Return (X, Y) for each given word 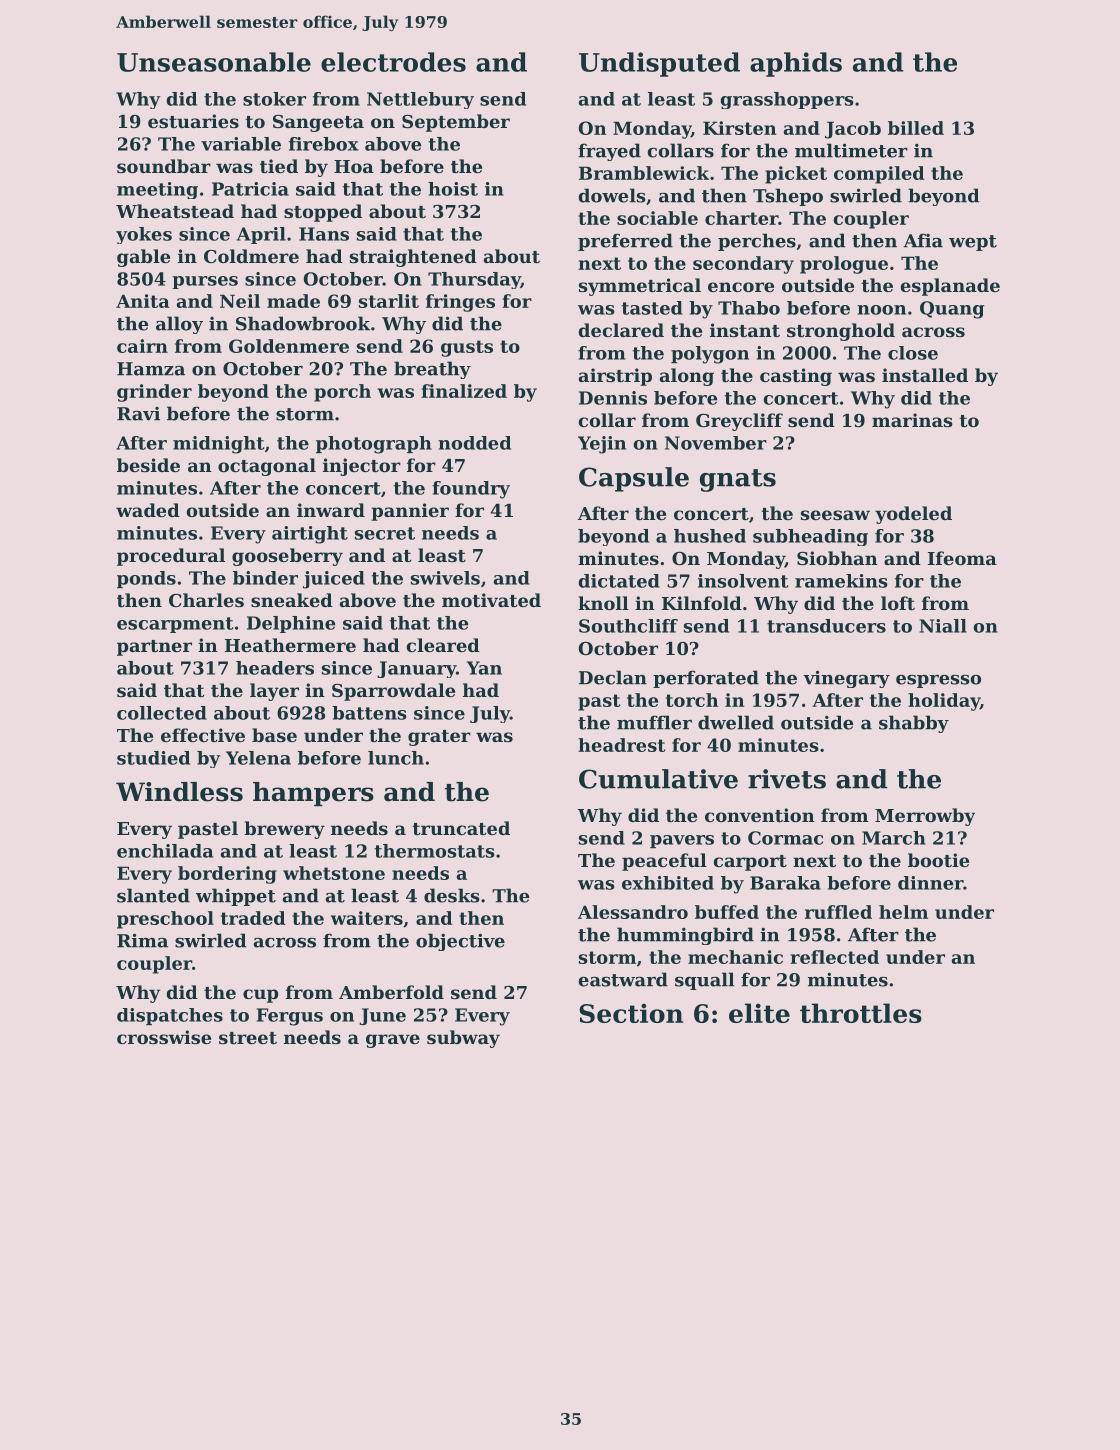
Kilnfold (702, 603)
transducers (826, 626)
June (382, 1016)
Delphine (291, 624)
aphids (796, 64)
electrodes (393, 62)
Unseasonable (214, 62)
